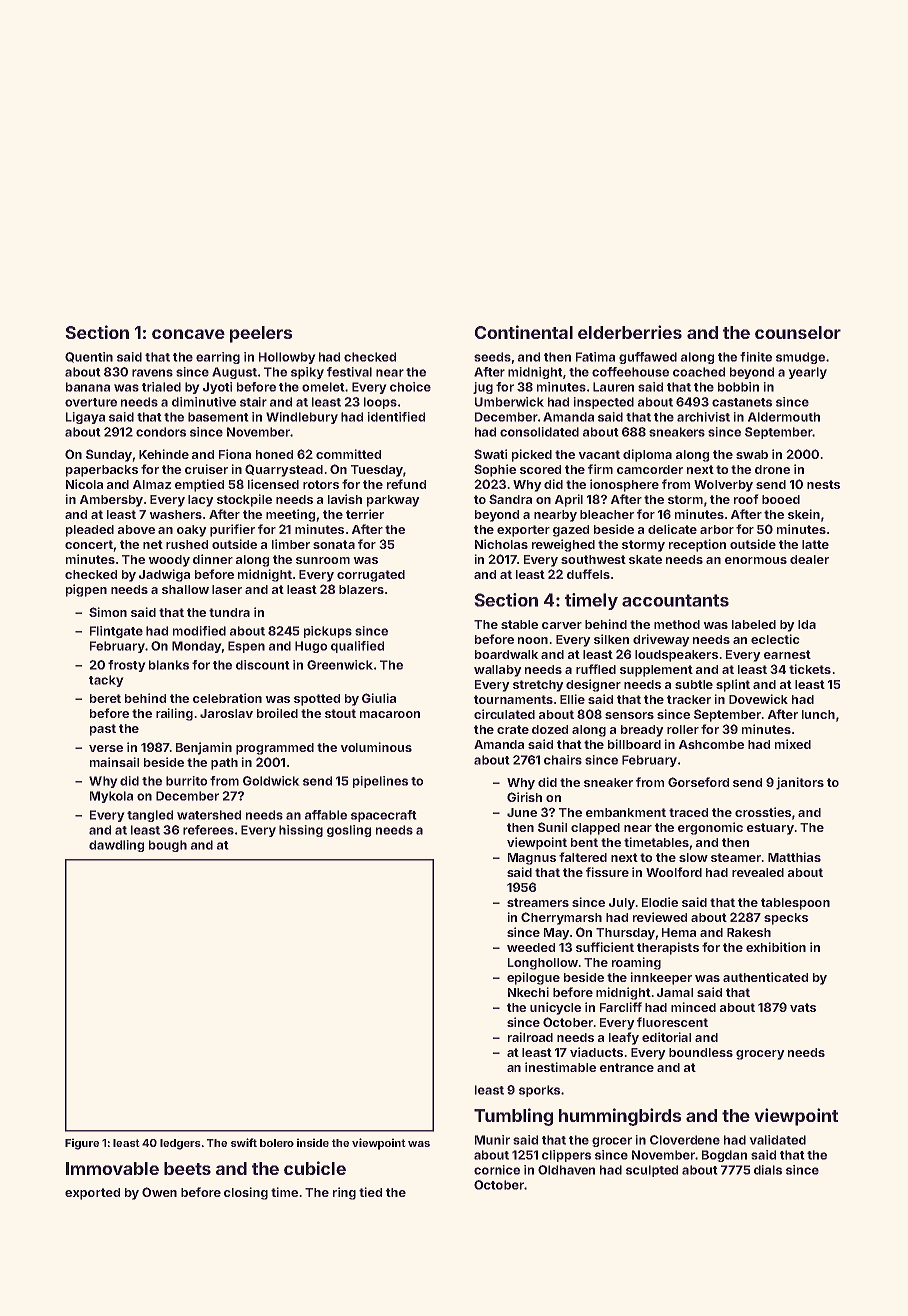 The height and width of the page is (1316, 908). Describe the element at coordinates (746, 499) in the page. I see `roof` at that location.
